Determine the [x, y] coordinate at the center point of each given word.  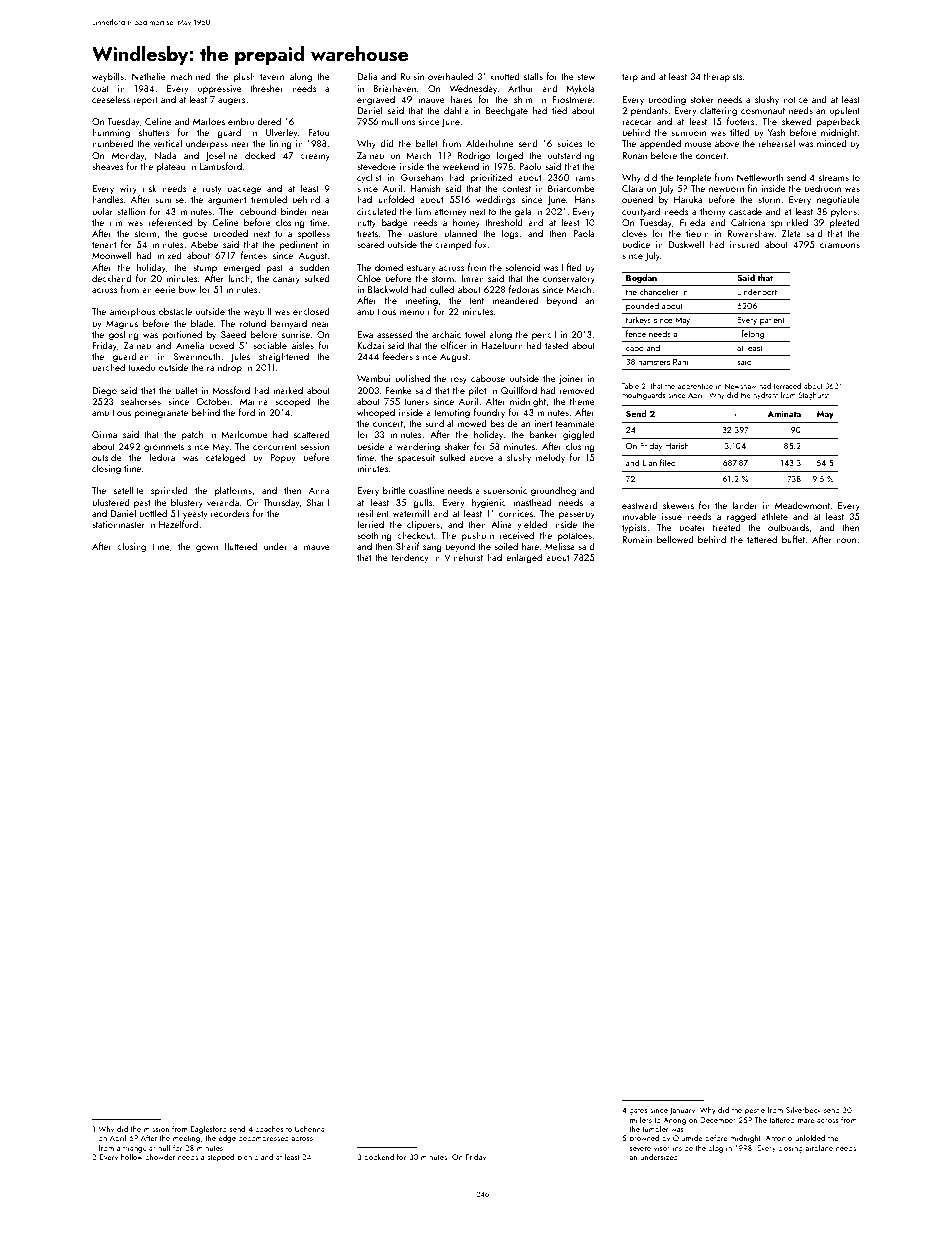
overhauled [450, 76]
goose [195, 235]
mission [156, 1129]
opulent [844, 111]
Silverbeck [803, 1110]
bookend [379, 1157]
